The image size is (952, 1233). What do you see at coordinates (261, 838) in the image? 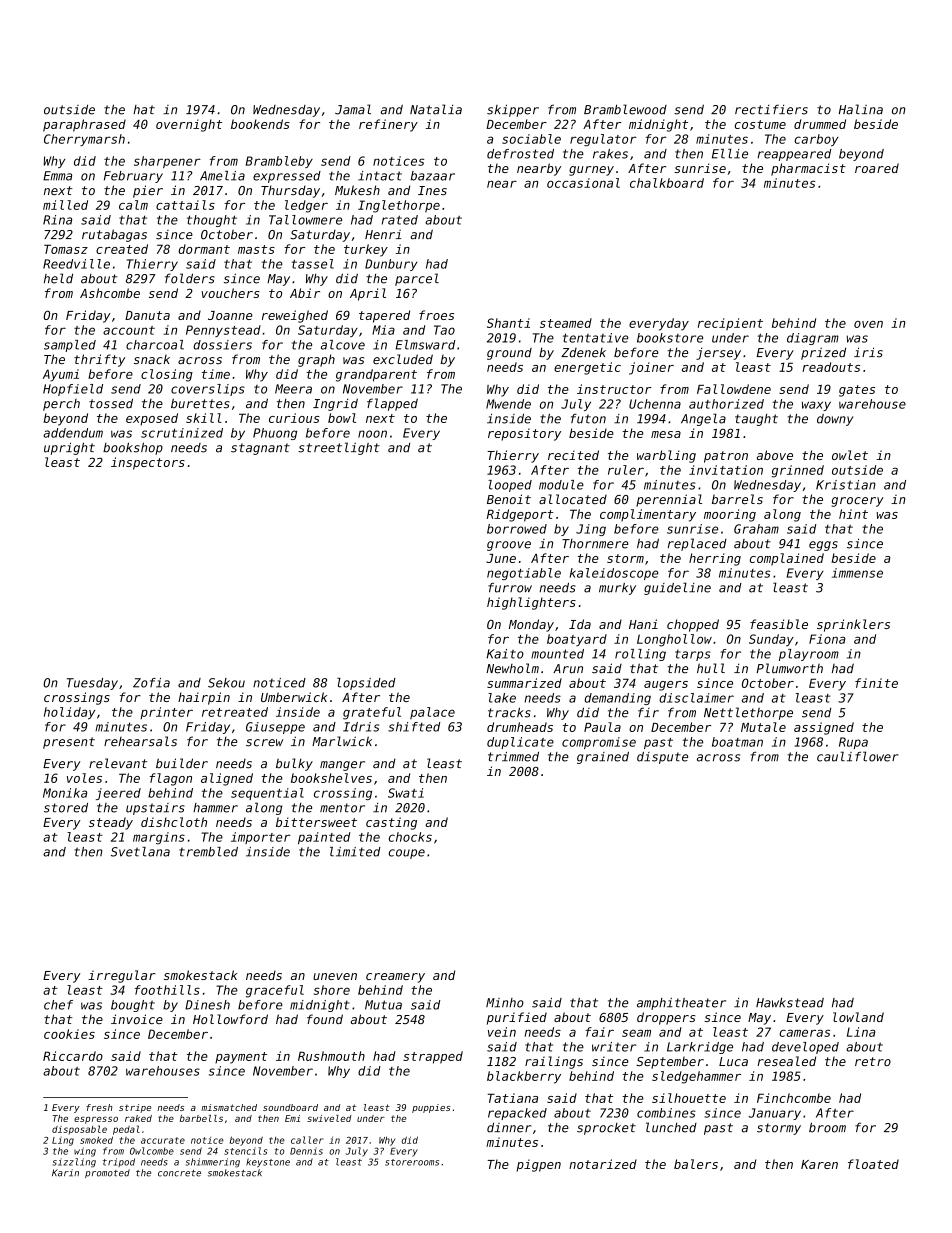
I see `importer` at bounding box center [261, 838].
